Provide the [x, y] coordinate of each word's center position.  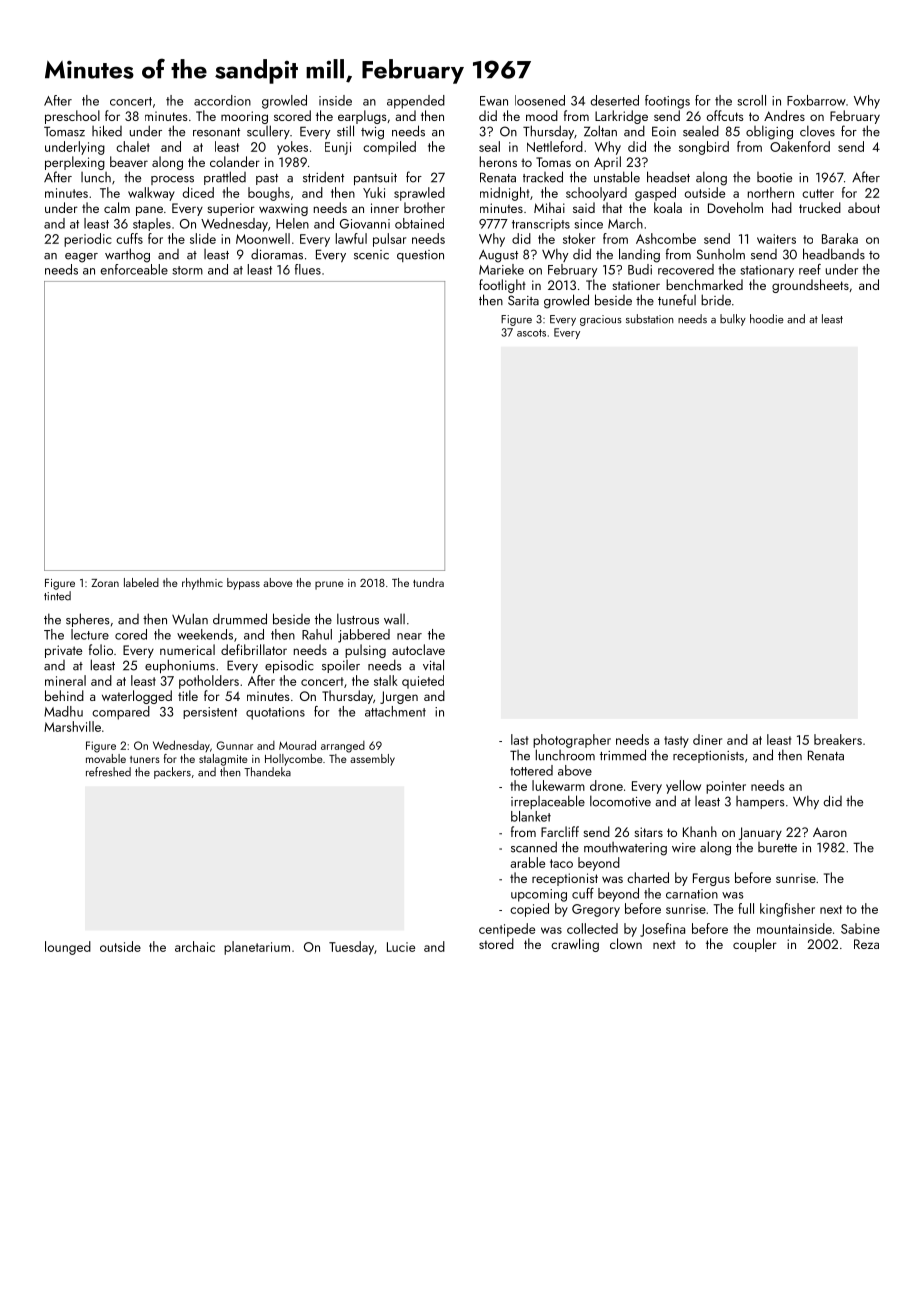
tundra [428, 582]
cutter [818, 193]
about [864, 207]
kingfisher [787, 910]
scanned [534, 847]
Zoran [105, 583]
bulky [733, 320]
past [267, 179]
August [498, 256]
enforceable [134, 269]
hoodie [767, 319]
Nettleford [555, 146]
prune [329, 585]
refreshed [108, 772]
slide [203, 238]
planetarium [257, 948]
